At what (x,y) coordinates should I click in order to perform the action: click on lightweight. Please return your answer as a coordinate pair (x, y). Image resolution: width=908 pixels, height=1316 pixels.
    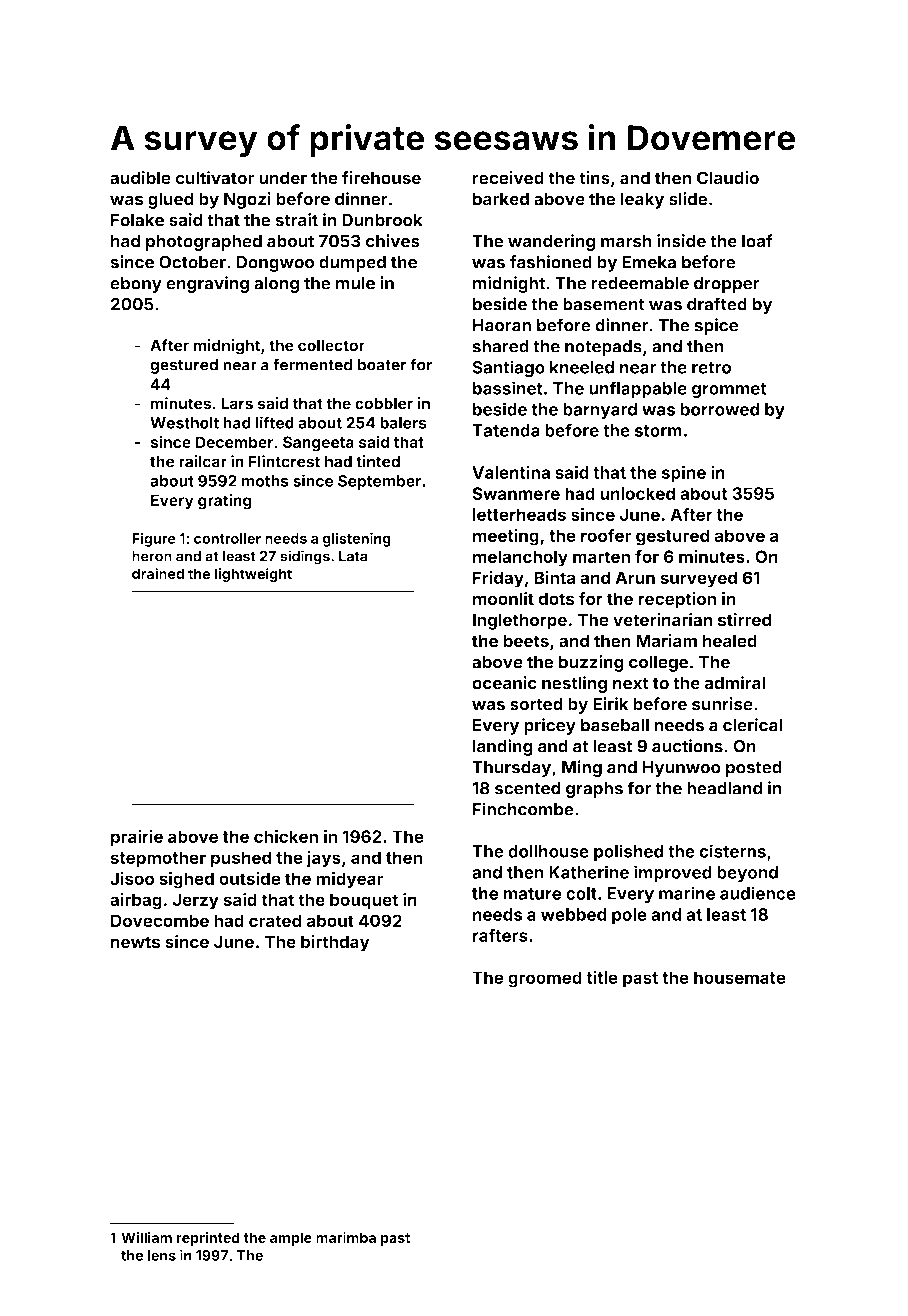
    Looking at the image, I should click on (253, 575).
